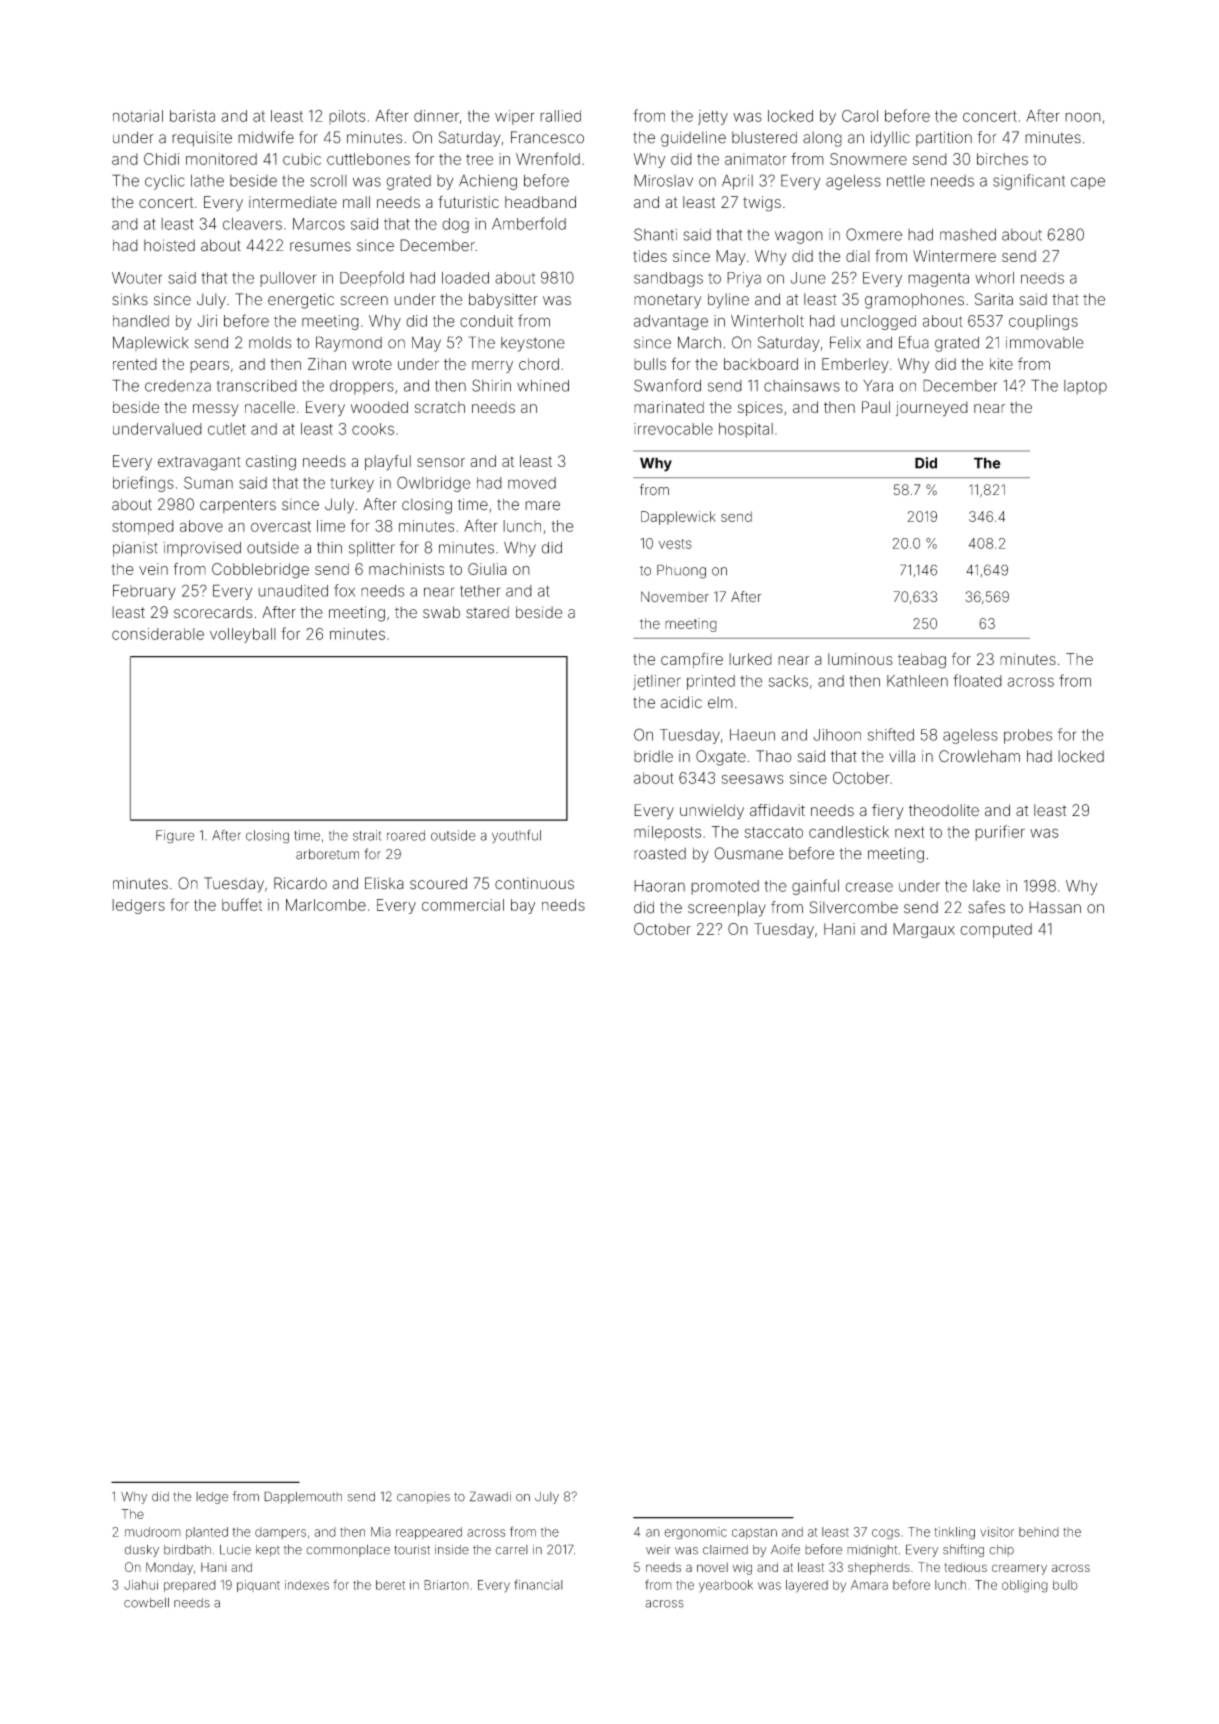  Describe the element at coordinates (1083, 117) in the page. I see `noon` at that location.
